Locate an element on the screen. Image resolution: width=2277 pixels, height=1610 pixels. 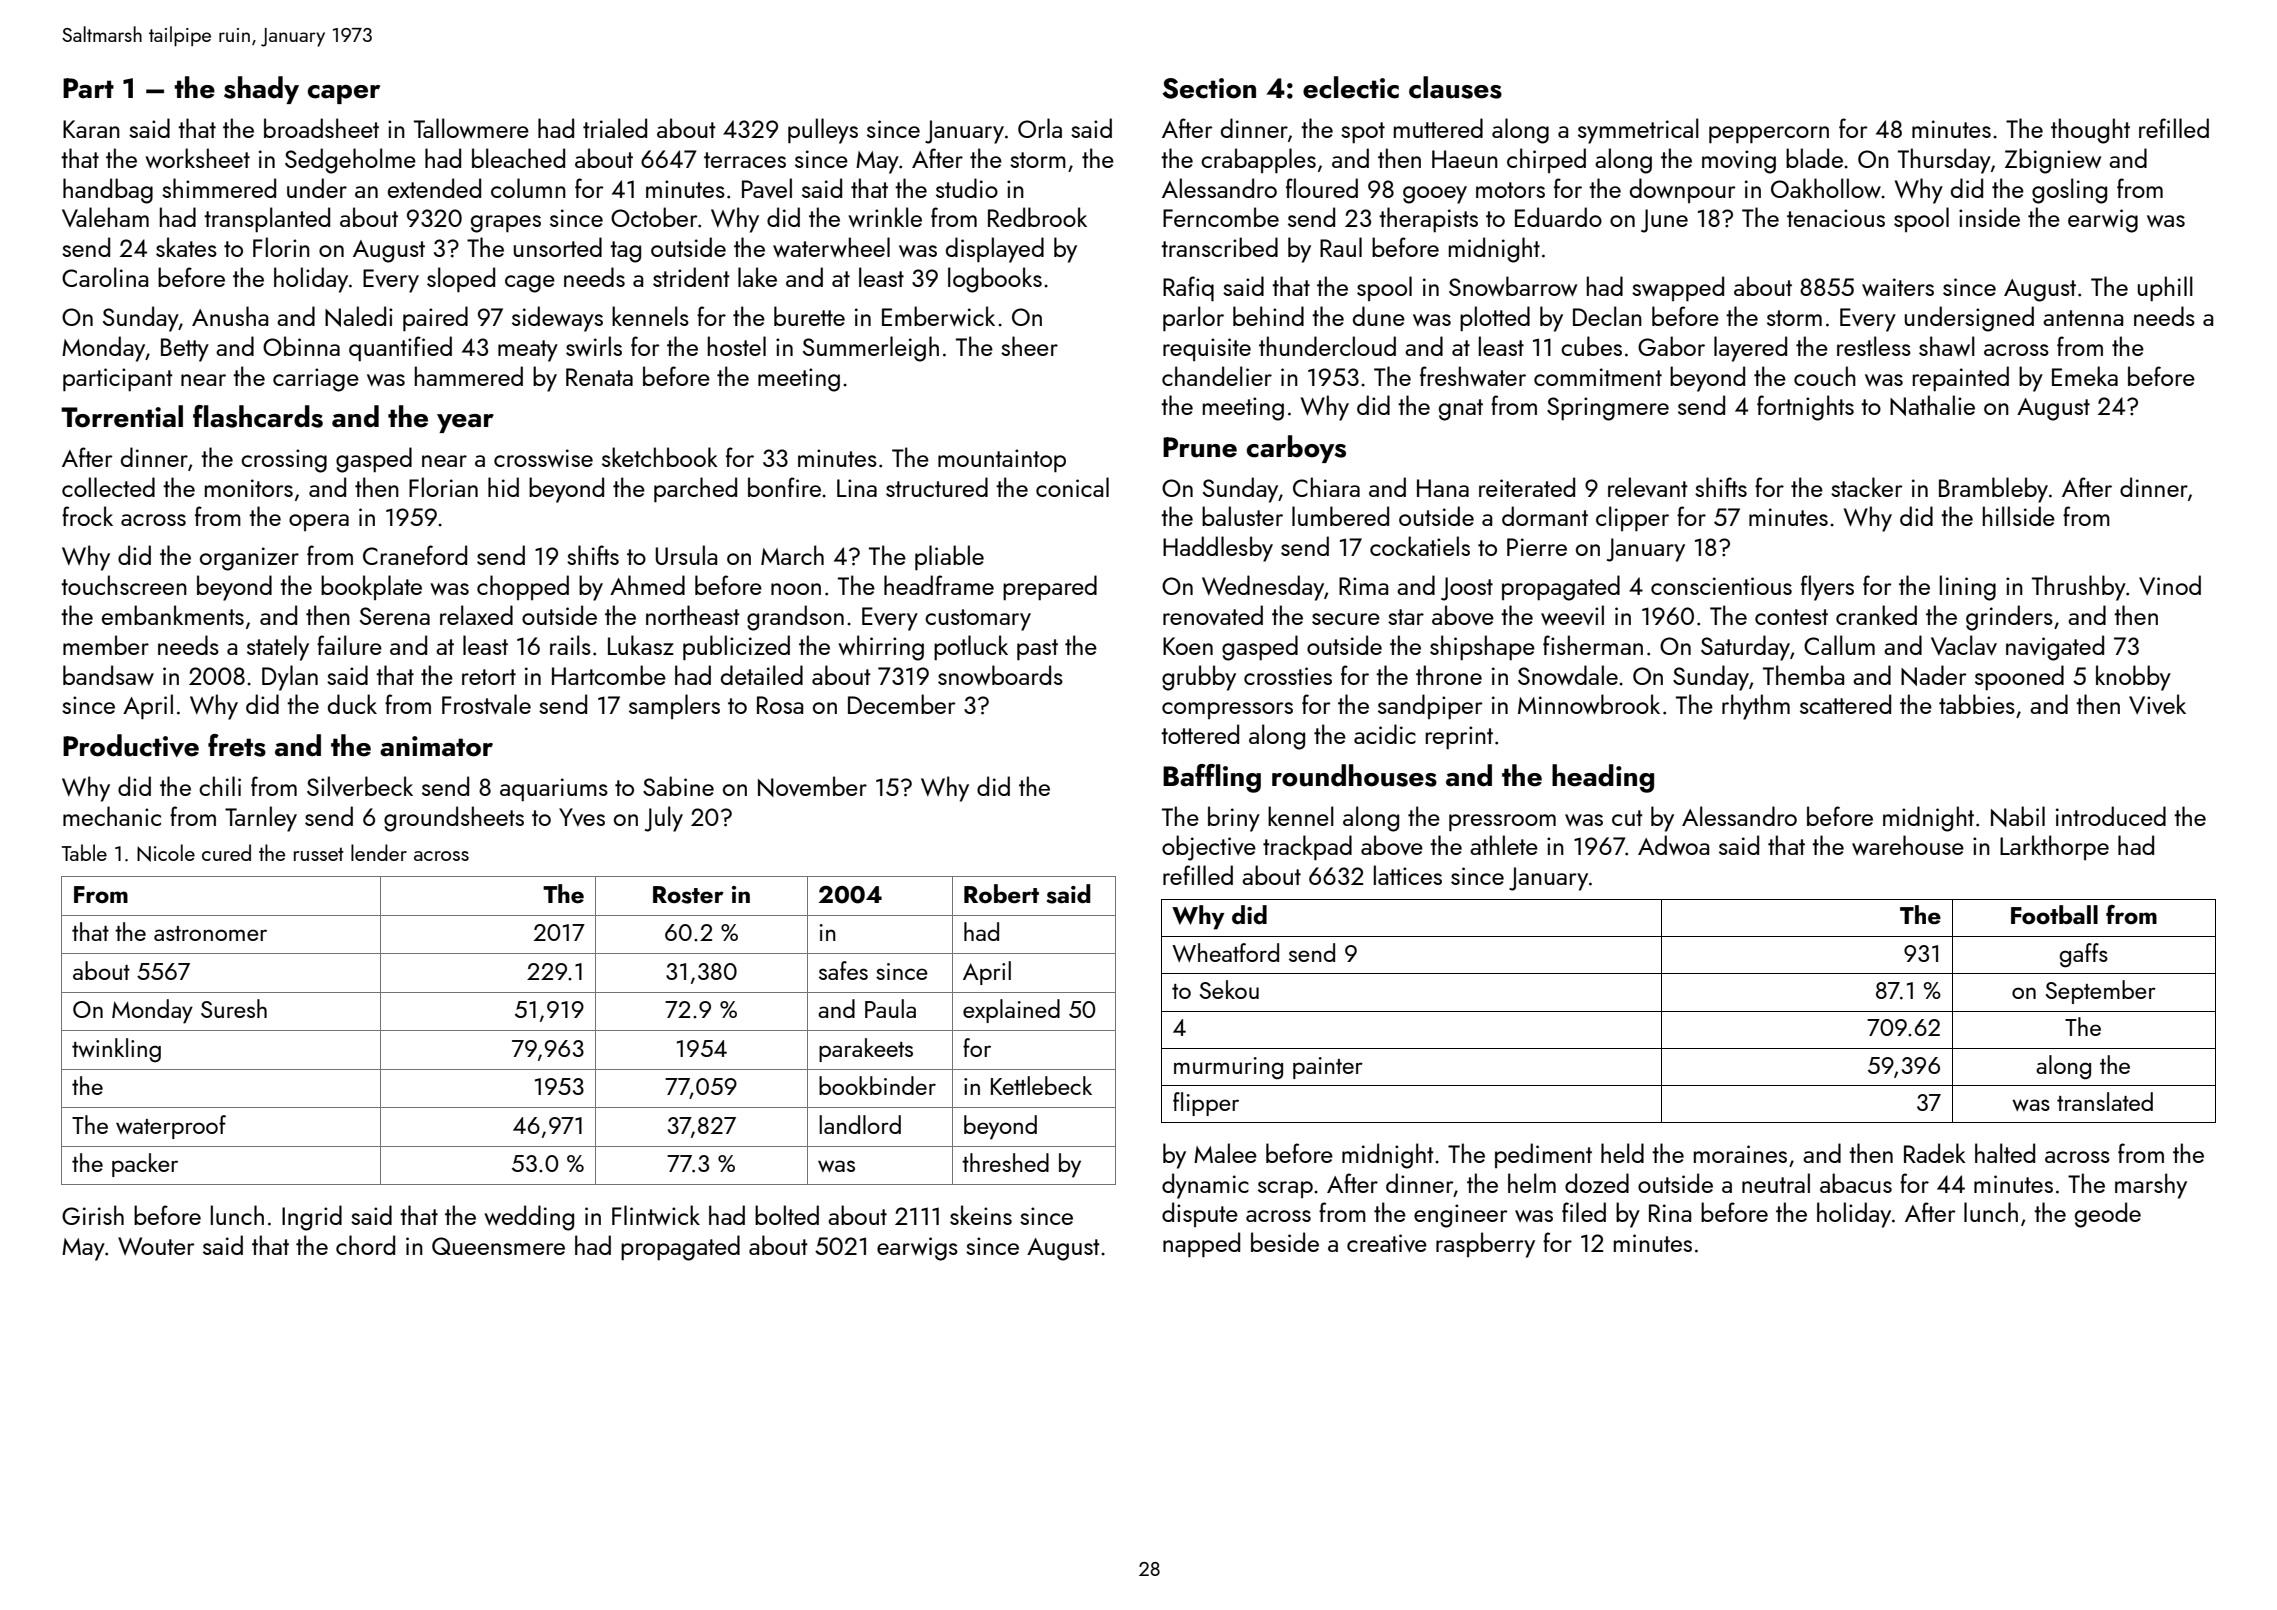
Queensmere is located at coordinates (498, 1246).
